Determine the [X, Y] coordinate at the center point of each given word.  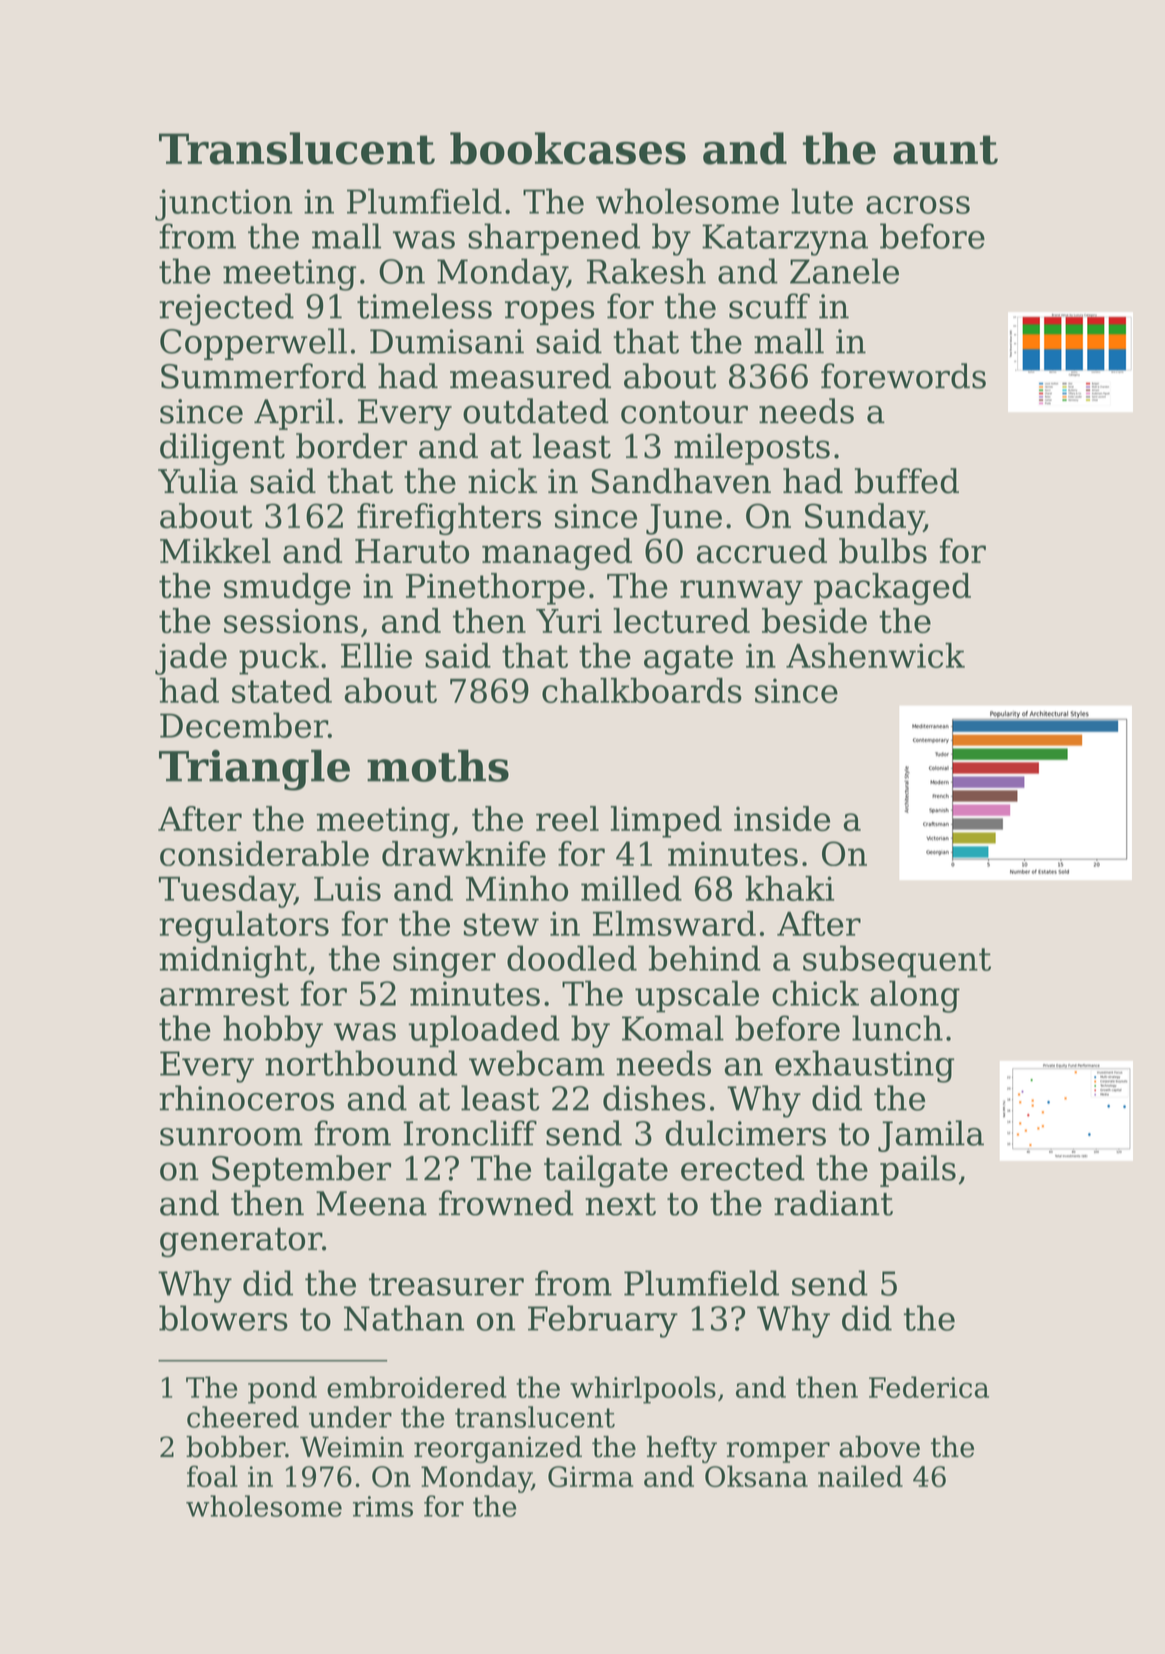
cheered [243, 1417]
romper [778, 1452]
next [620, 1204]
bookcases [568, 148]
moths [438, 765]
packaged [892, 589]
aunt [945, 150]
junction [224, 205]
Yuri [569, 621]
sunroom [231, 1137]
